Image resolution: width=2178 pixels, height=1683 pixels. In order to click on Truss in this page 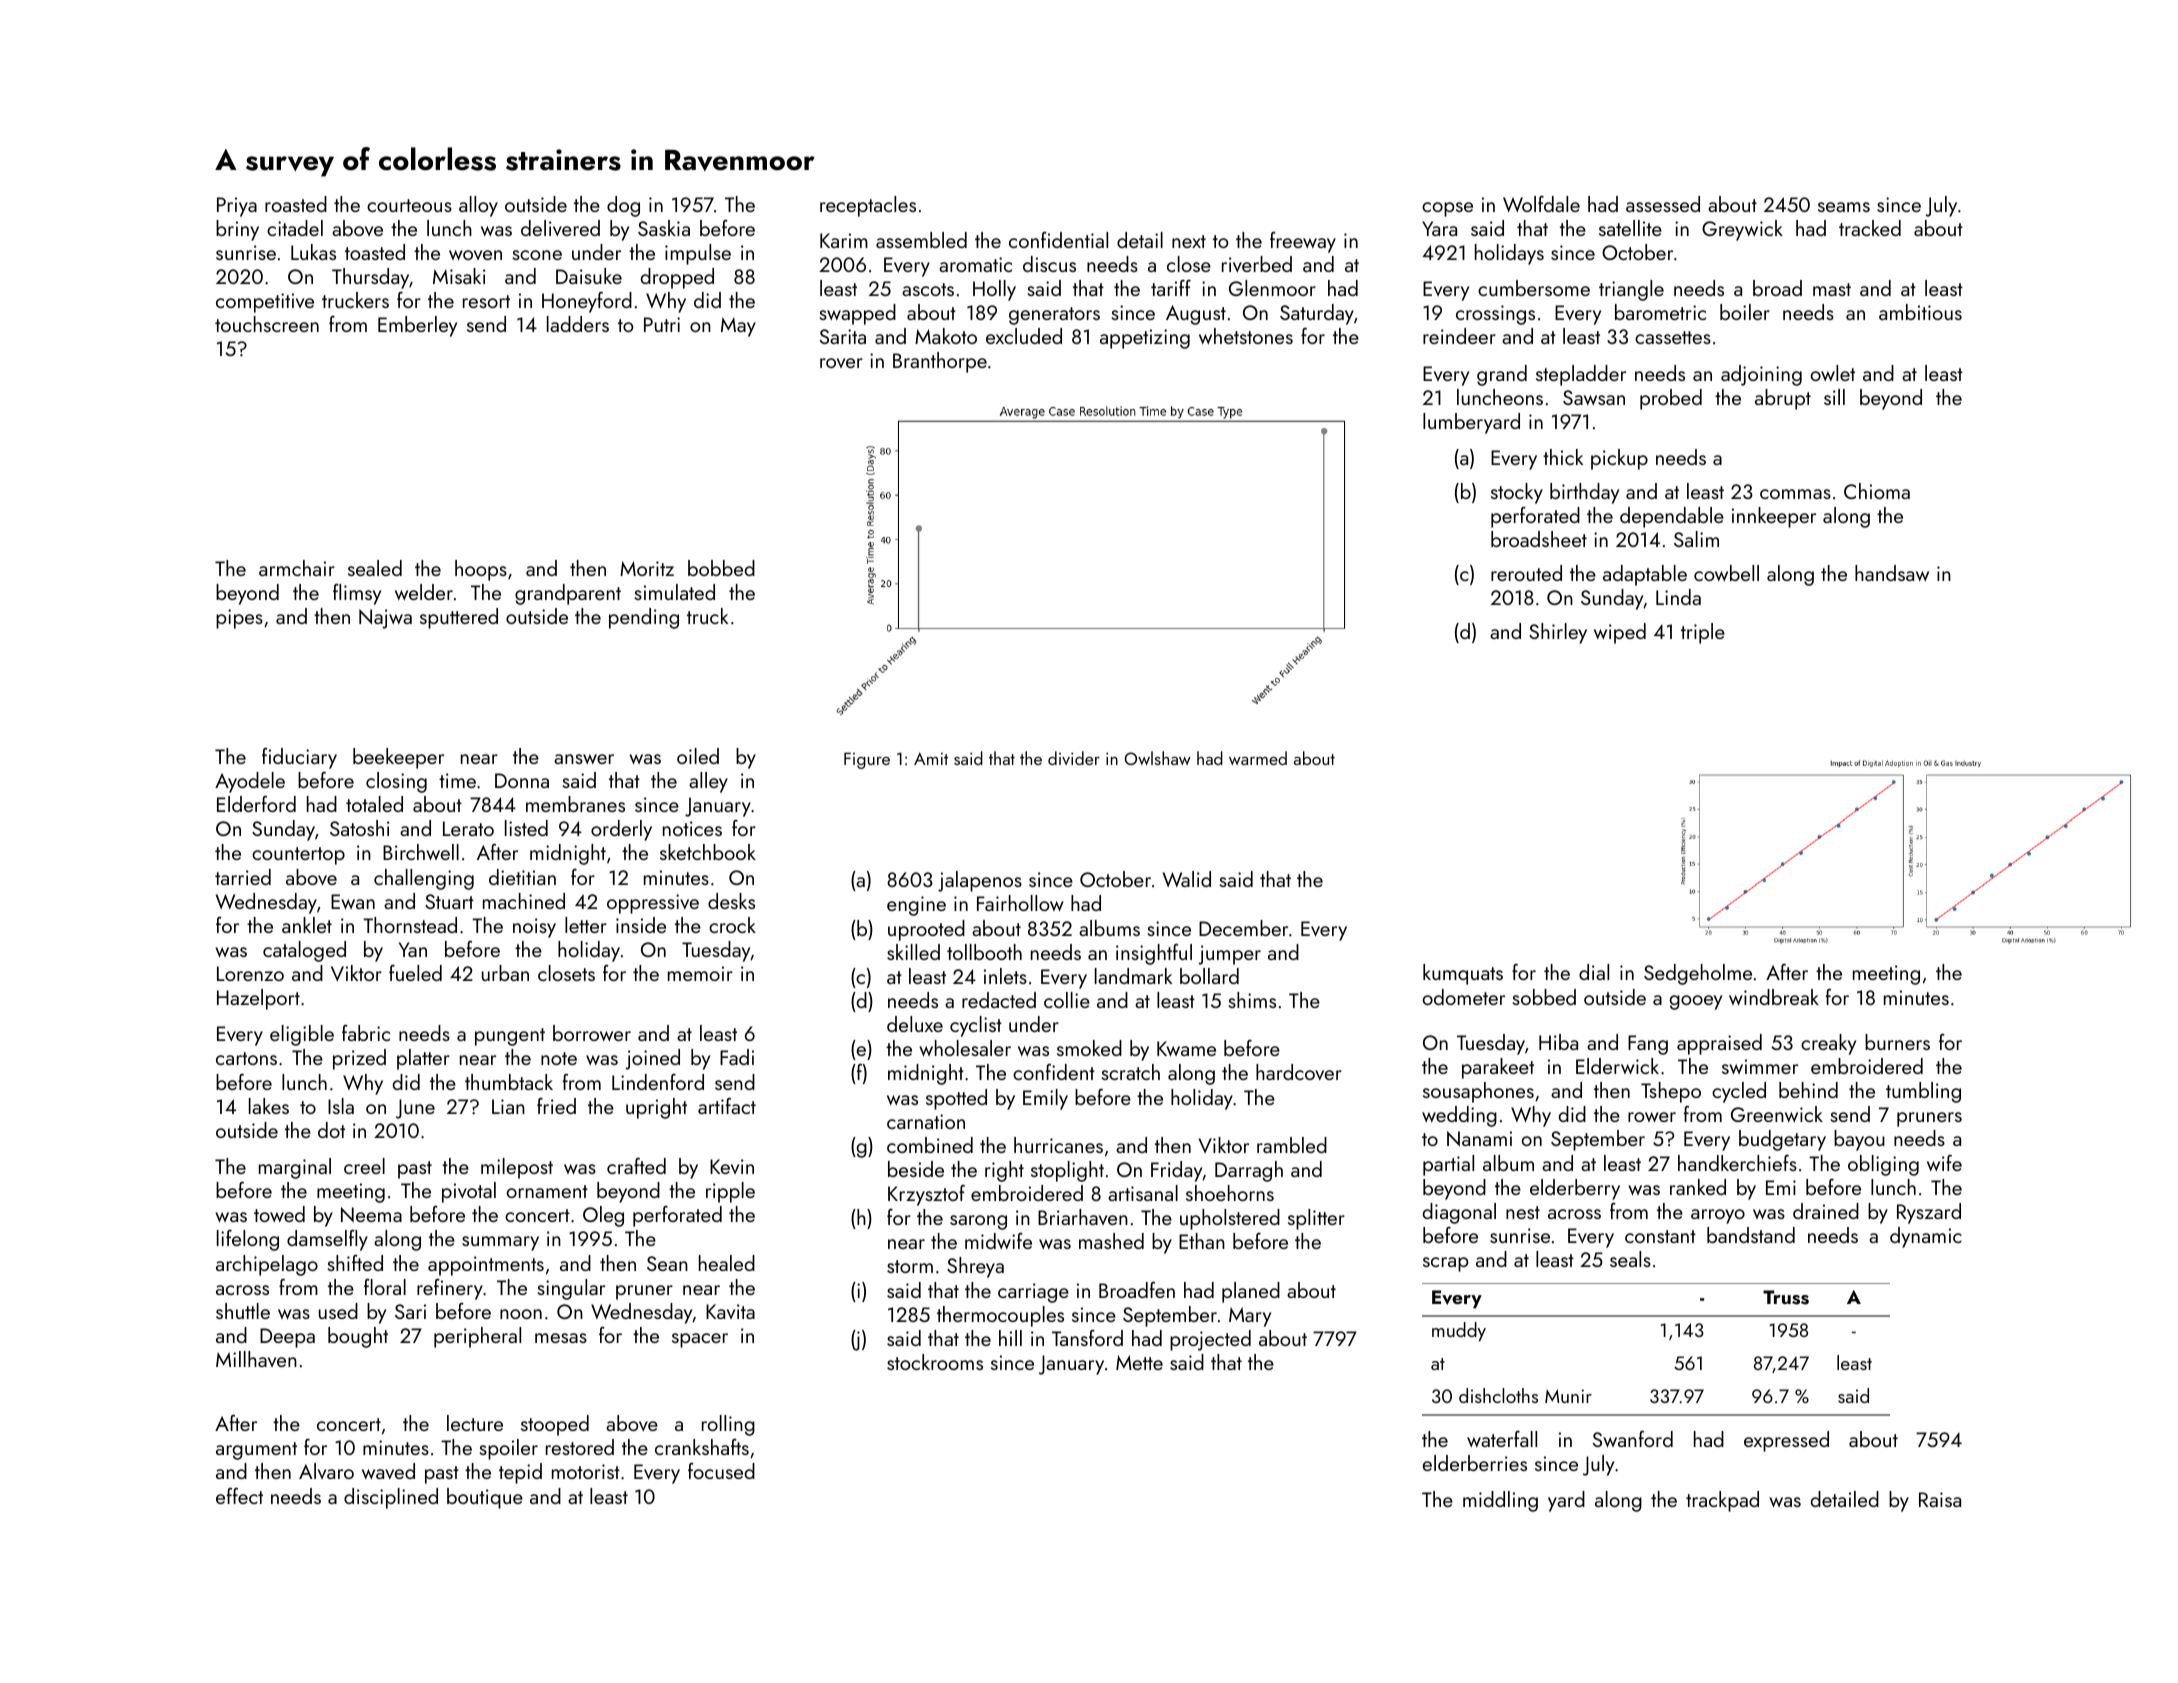, I will do `click(1786, 1297)`.
